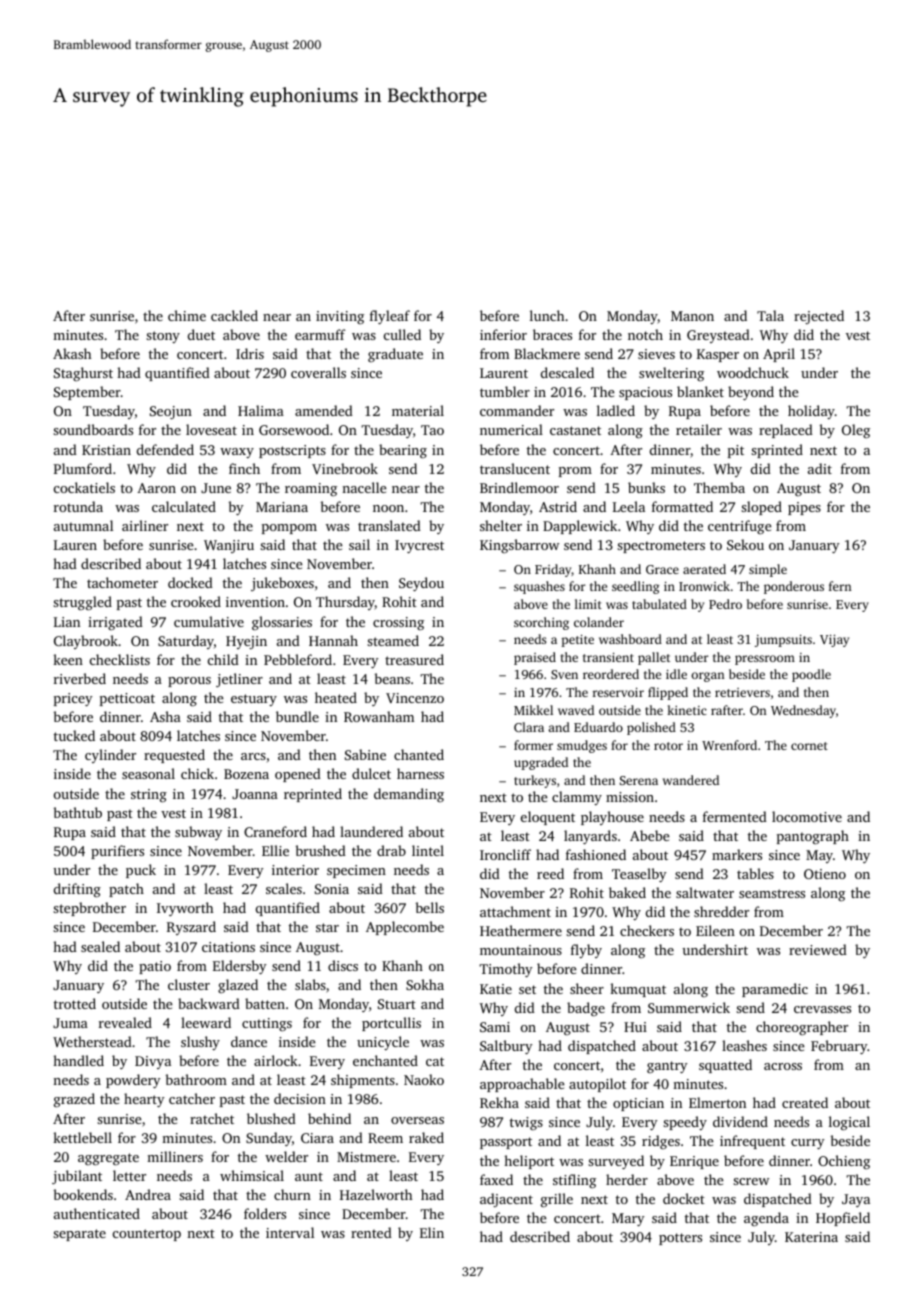 This page has width=924, height=1308. Describe the element at coordinates (699, 429) in the page. I see `retailer` at that location.
